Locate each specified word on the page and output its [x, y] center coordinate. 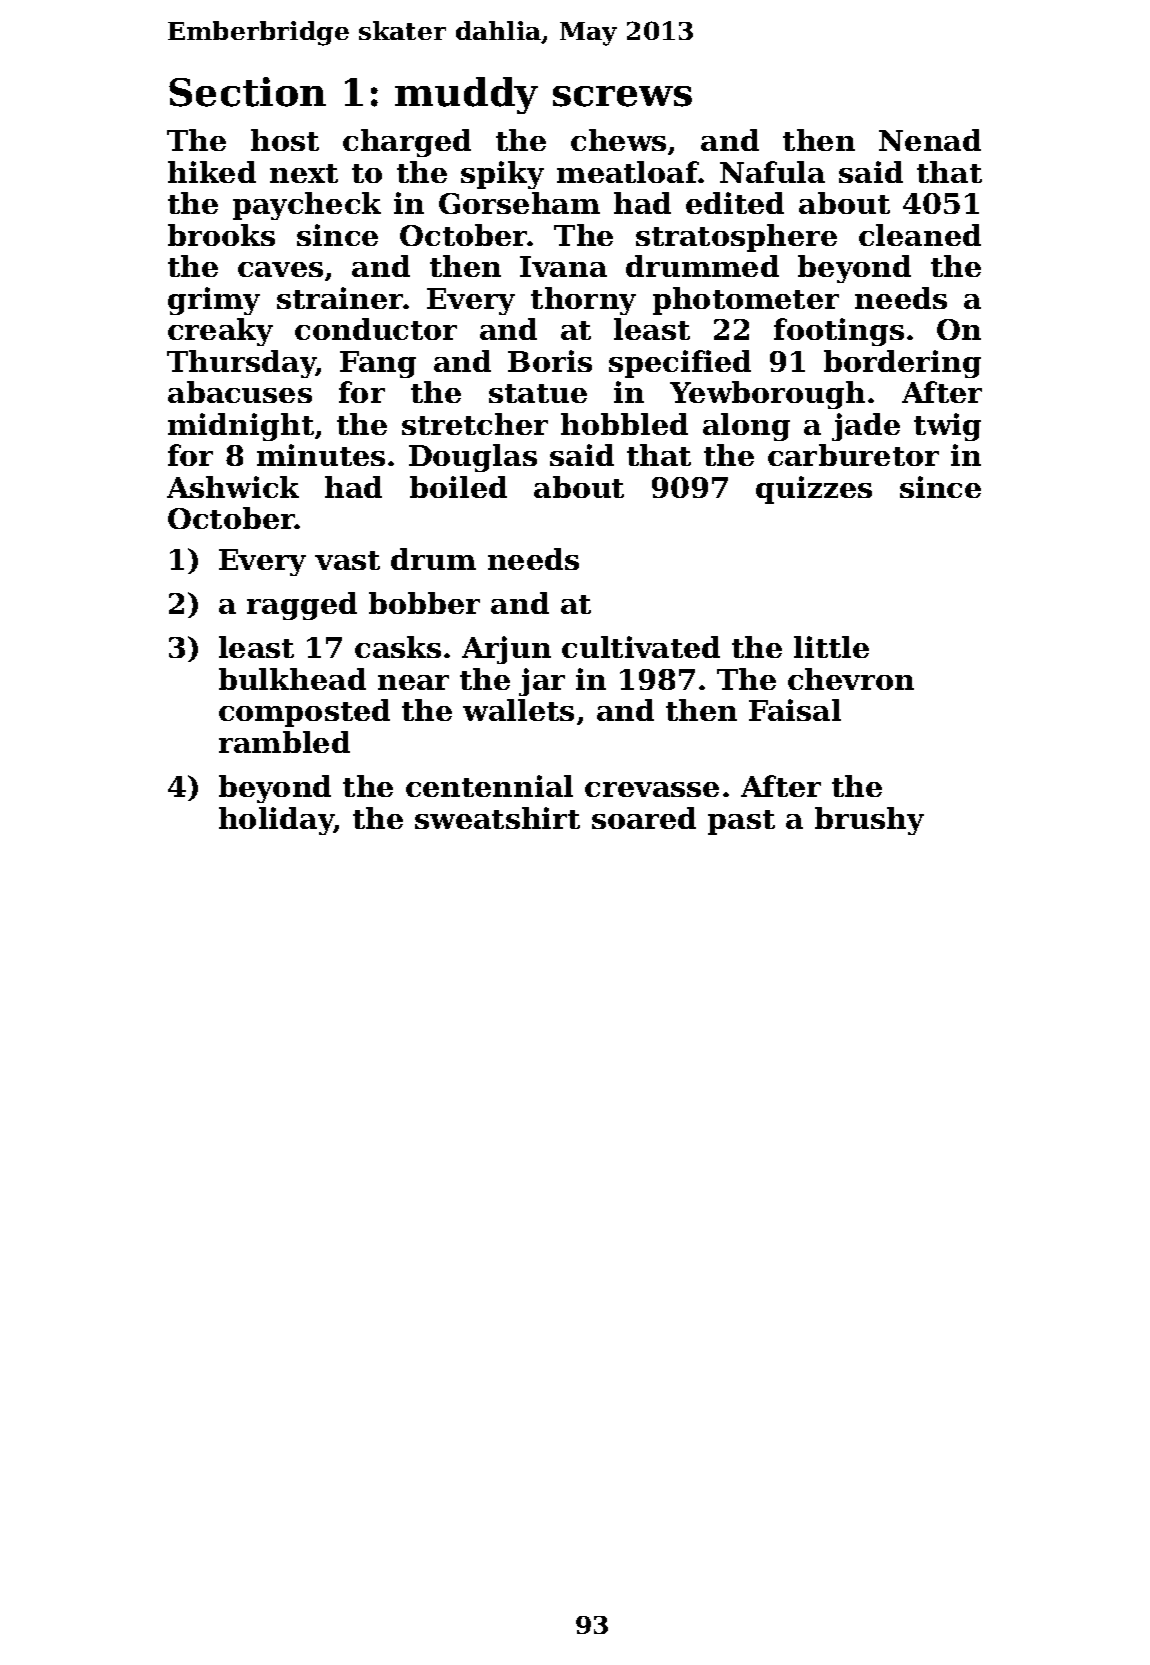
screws [622, 96]
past [741, 822]
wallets [518, 710]
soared [644, 818]
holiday [276, 821]
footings [839, 332]
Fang [378, 364]
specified [680, 364]
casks [398, 647]
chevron [851, 679]
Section [247, 92]
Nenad [930, 140]
